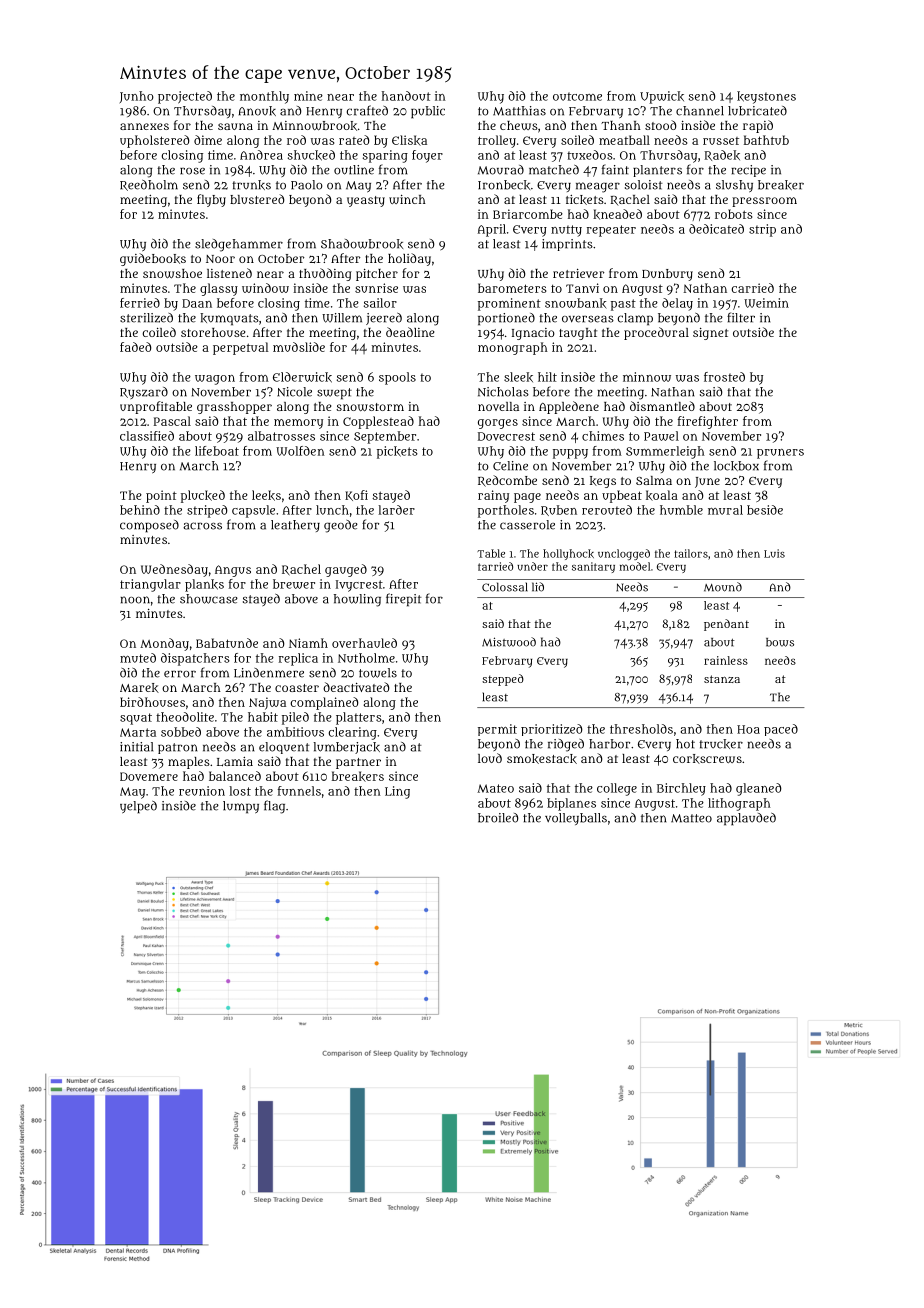 Image resolution: width=924 pixels, height=1308 pixels. Describe the element at coordinates (220, 259) in the screenshot. I see `Noor` at that location.
